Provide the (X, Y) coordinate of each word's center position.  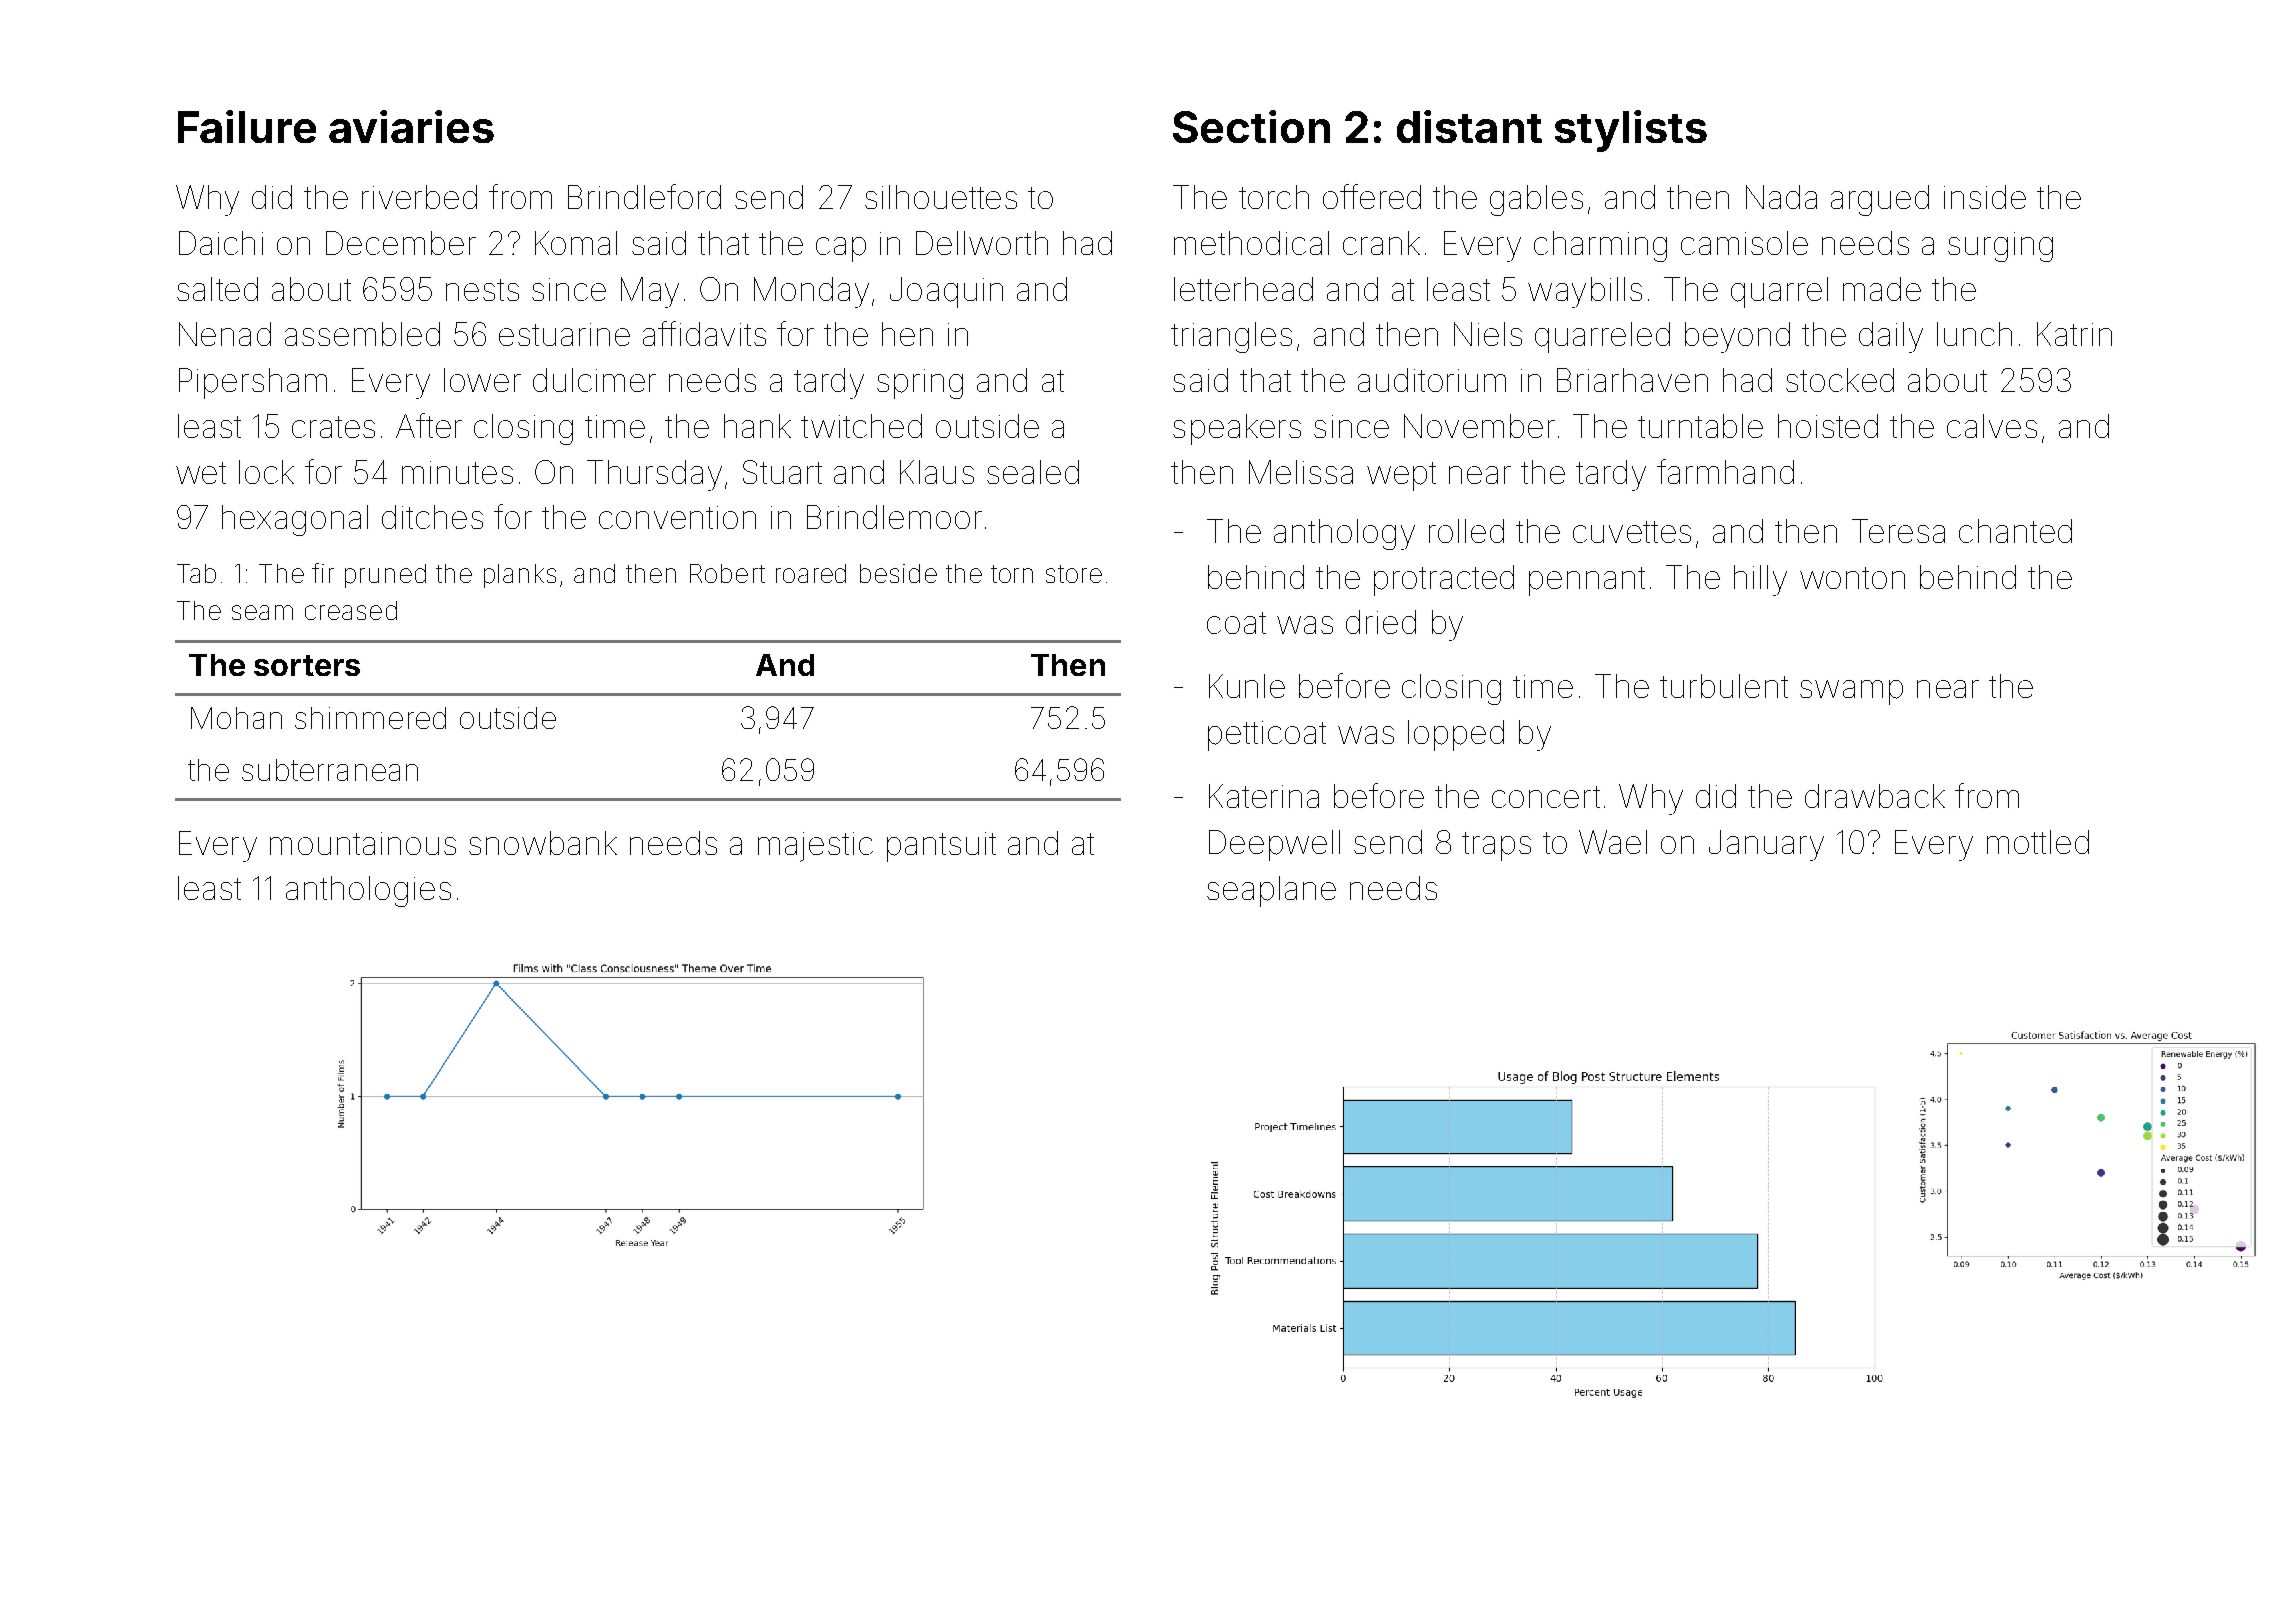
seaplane (1271, 891)
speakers (1237, 429)
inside (1985, 197)
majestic (815, 847)
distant (1469, 126)
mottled (2038, 842)
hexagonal (295, 520)
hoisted (1828, 426)
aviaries (411, 126)
